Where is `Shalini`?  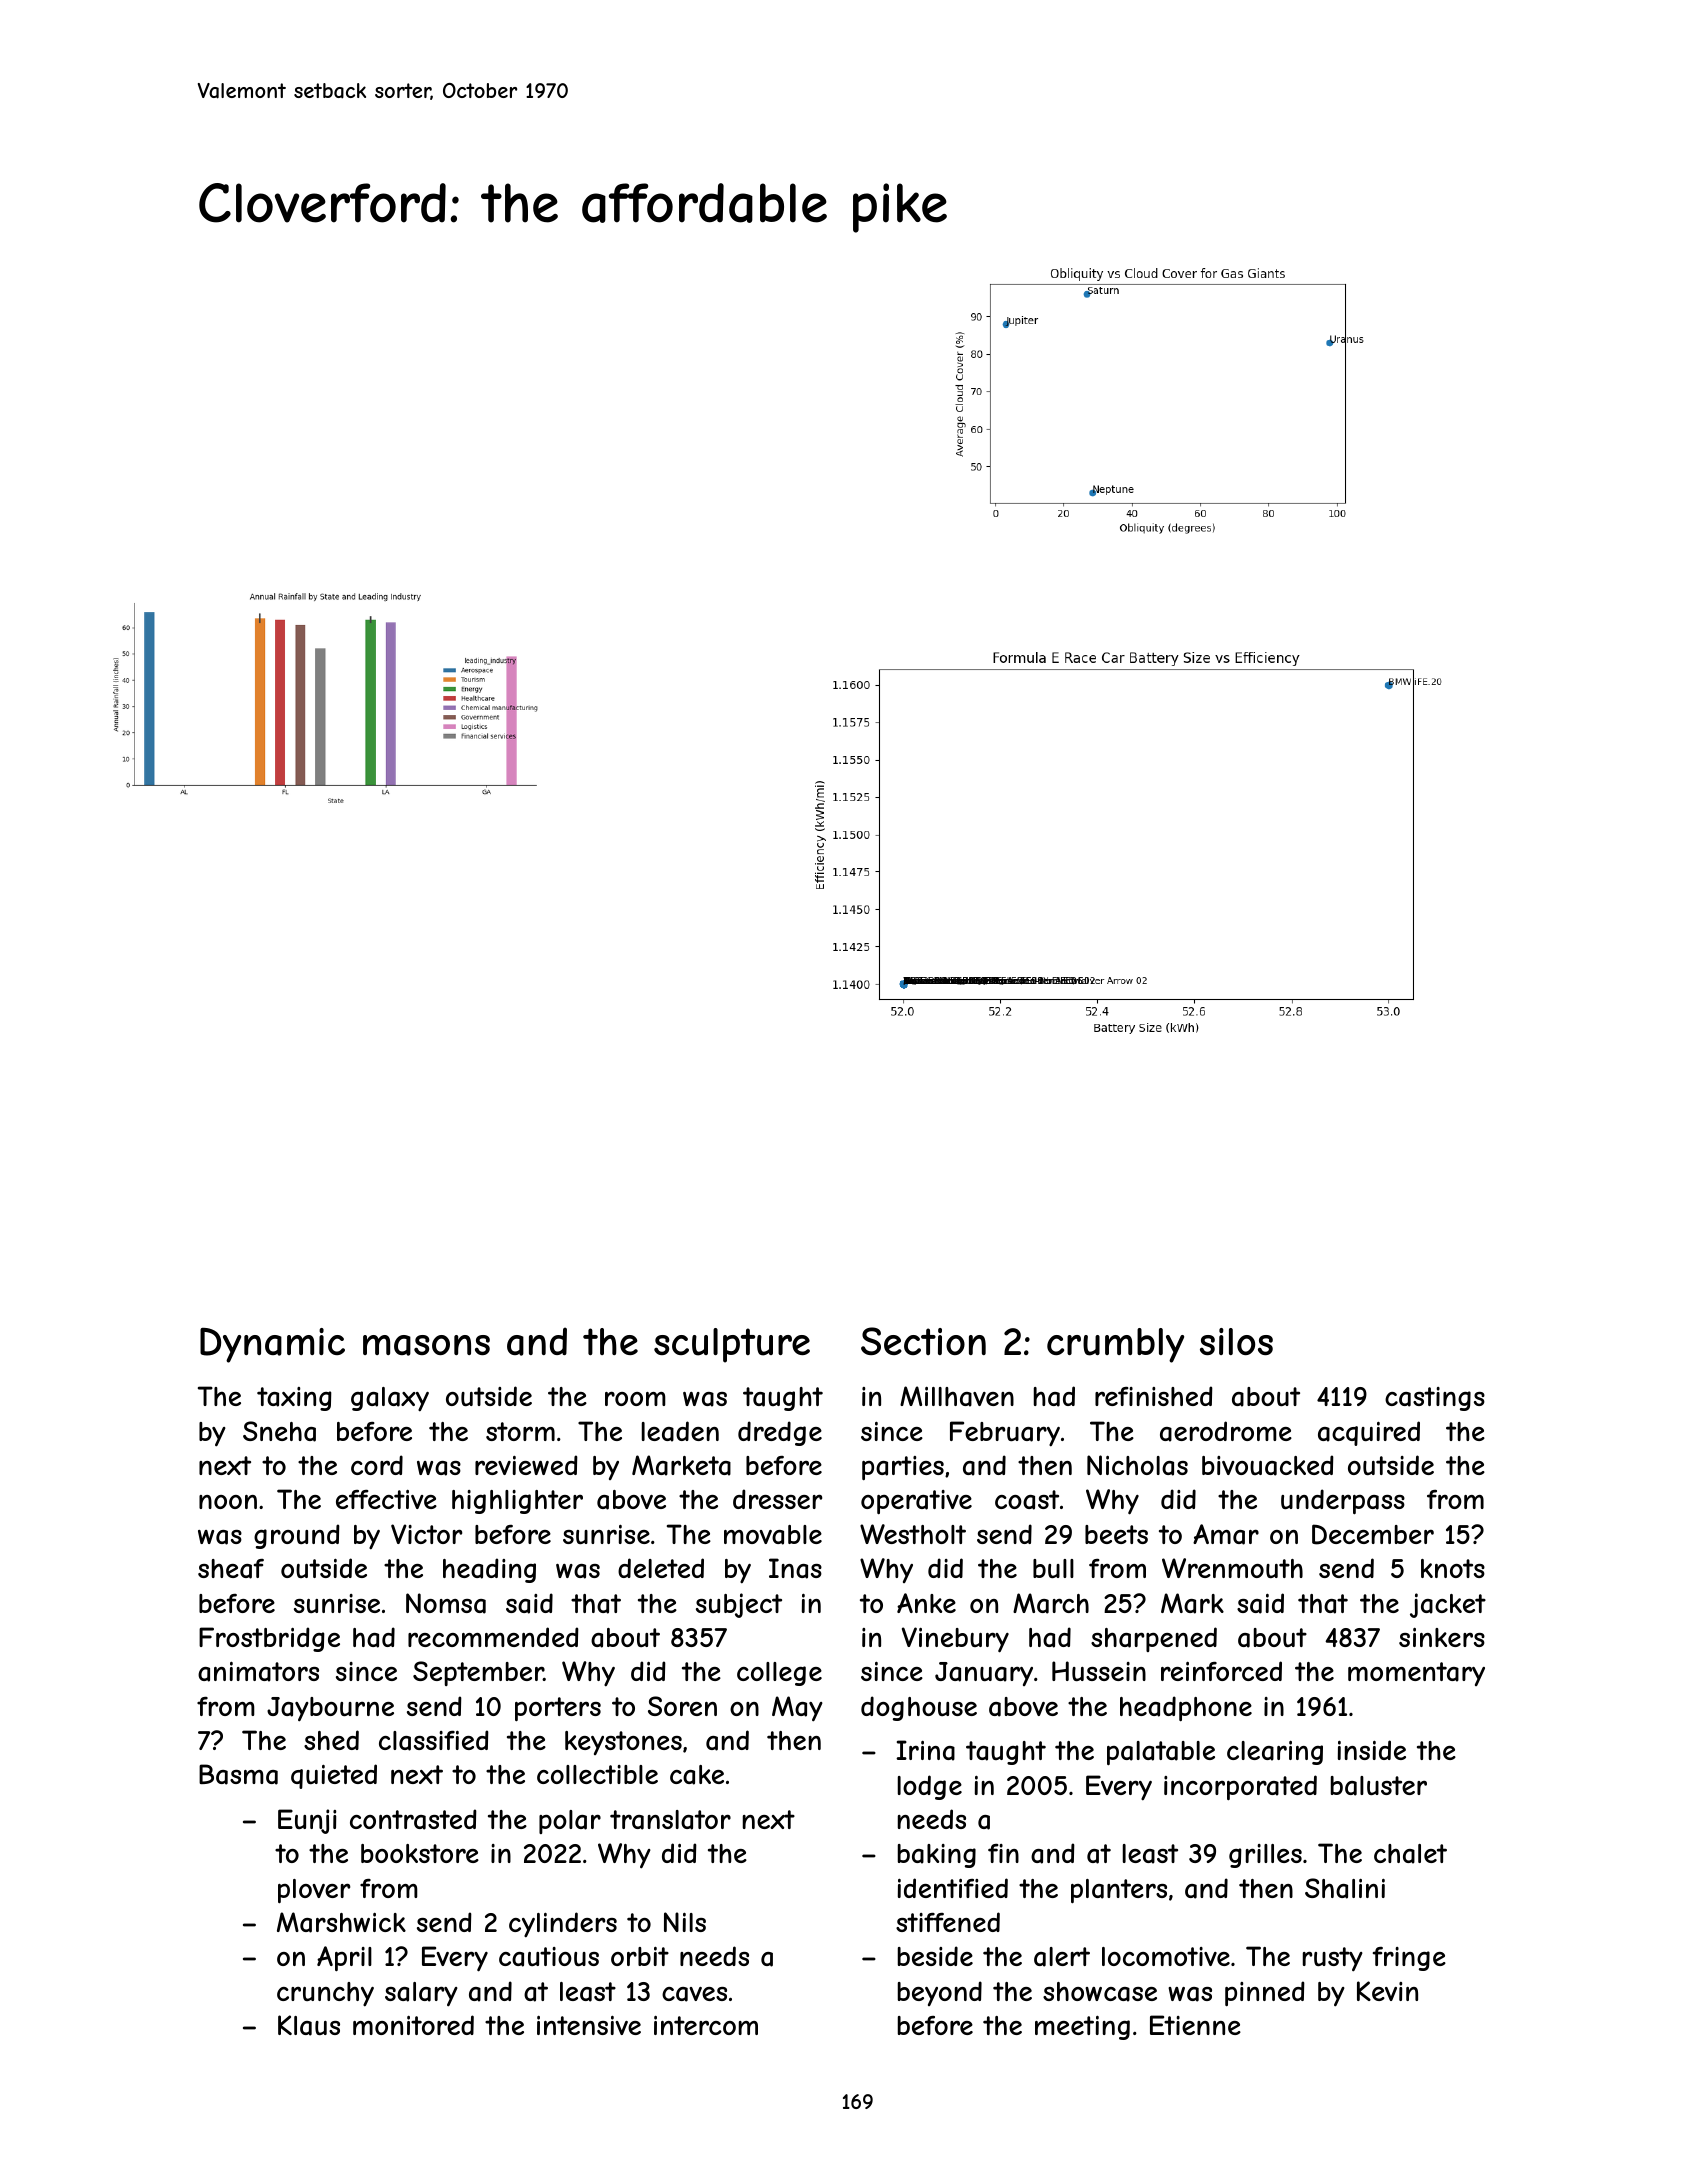 Shalini is located at coordinates (1345, 1888).
